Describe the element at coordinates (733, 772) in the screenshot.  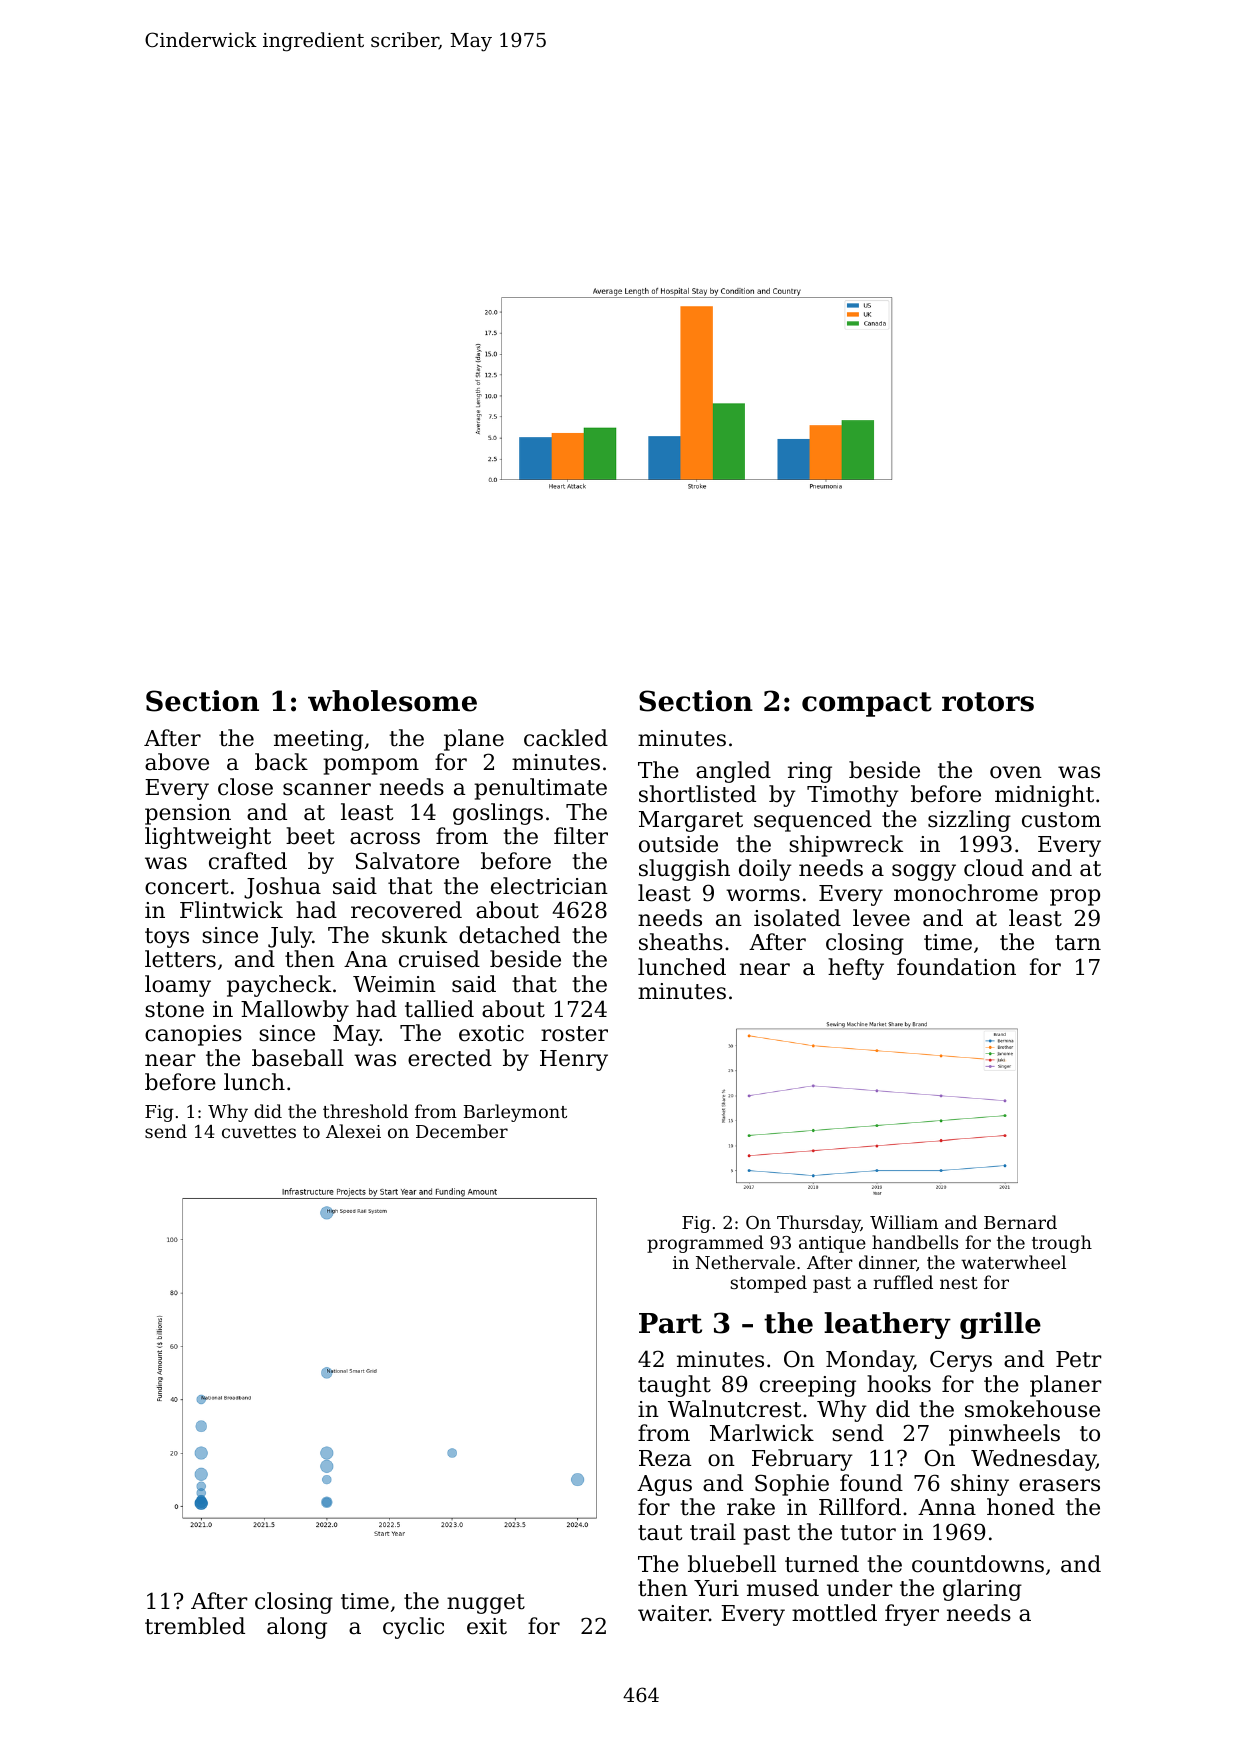
I see `angled` at that location.
